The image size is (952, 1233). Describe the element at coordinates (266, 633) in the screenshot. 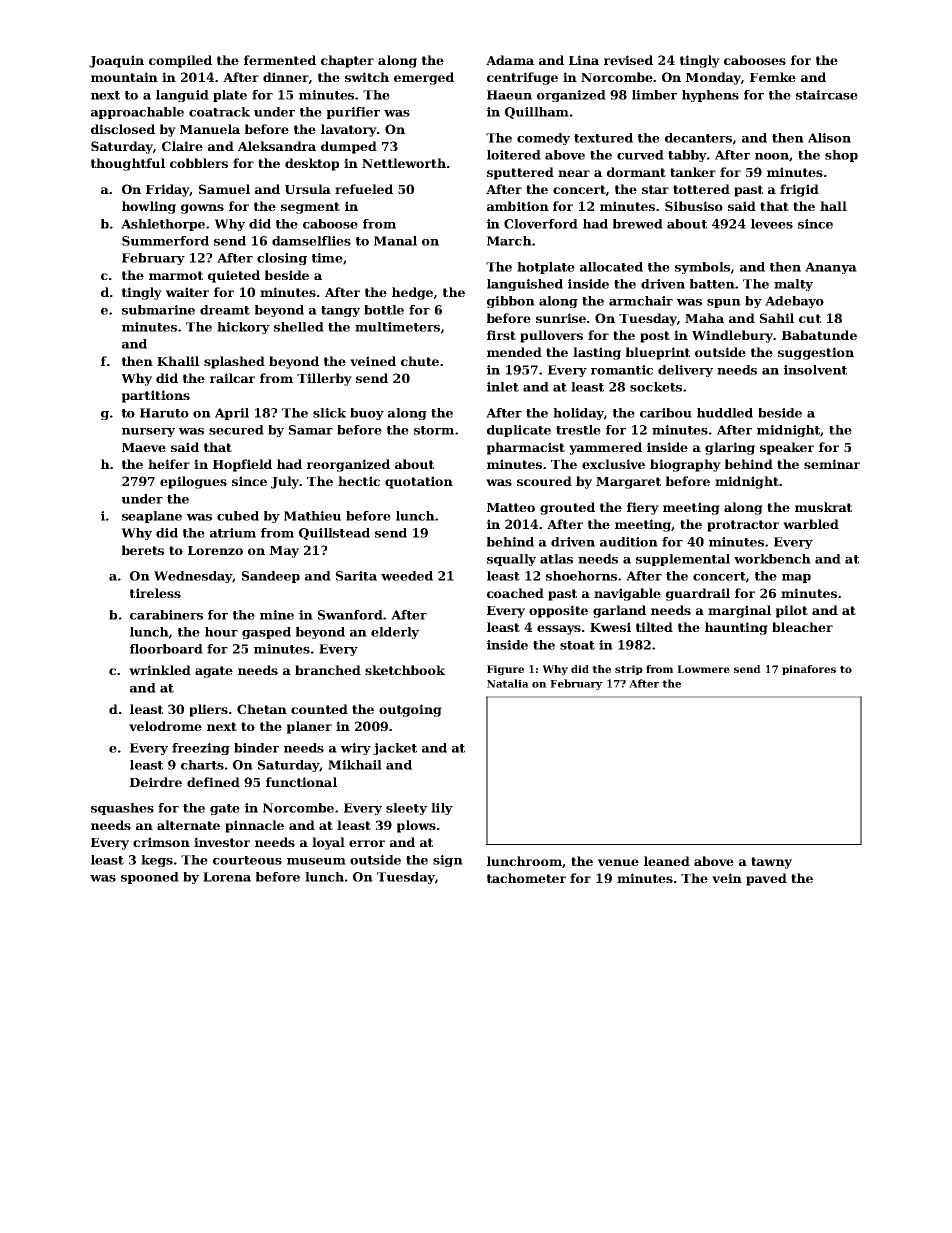

I see `gasped` at that location.
